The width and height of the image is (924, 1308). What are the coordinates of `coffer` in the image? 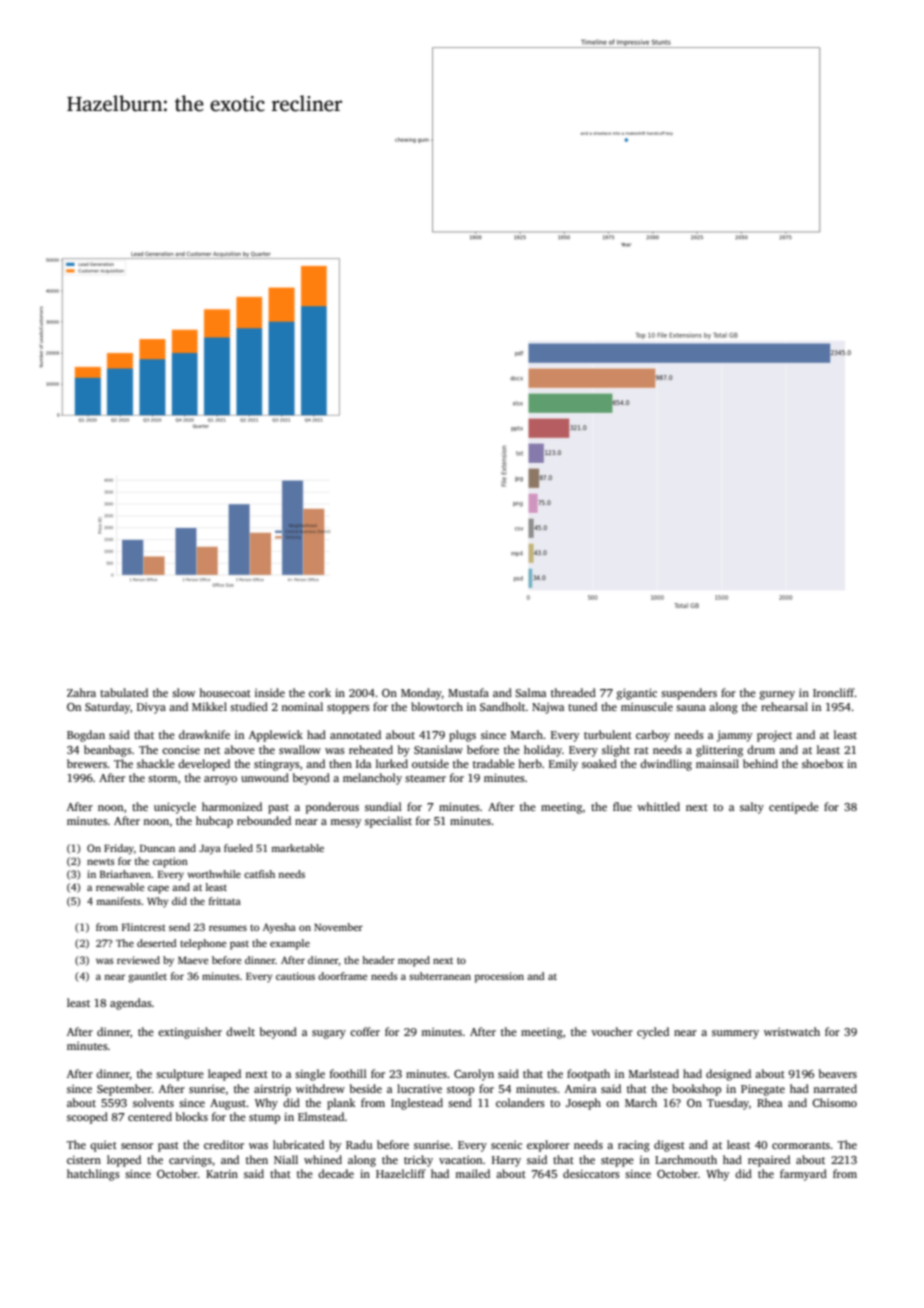 It's located at (365, 1031).
